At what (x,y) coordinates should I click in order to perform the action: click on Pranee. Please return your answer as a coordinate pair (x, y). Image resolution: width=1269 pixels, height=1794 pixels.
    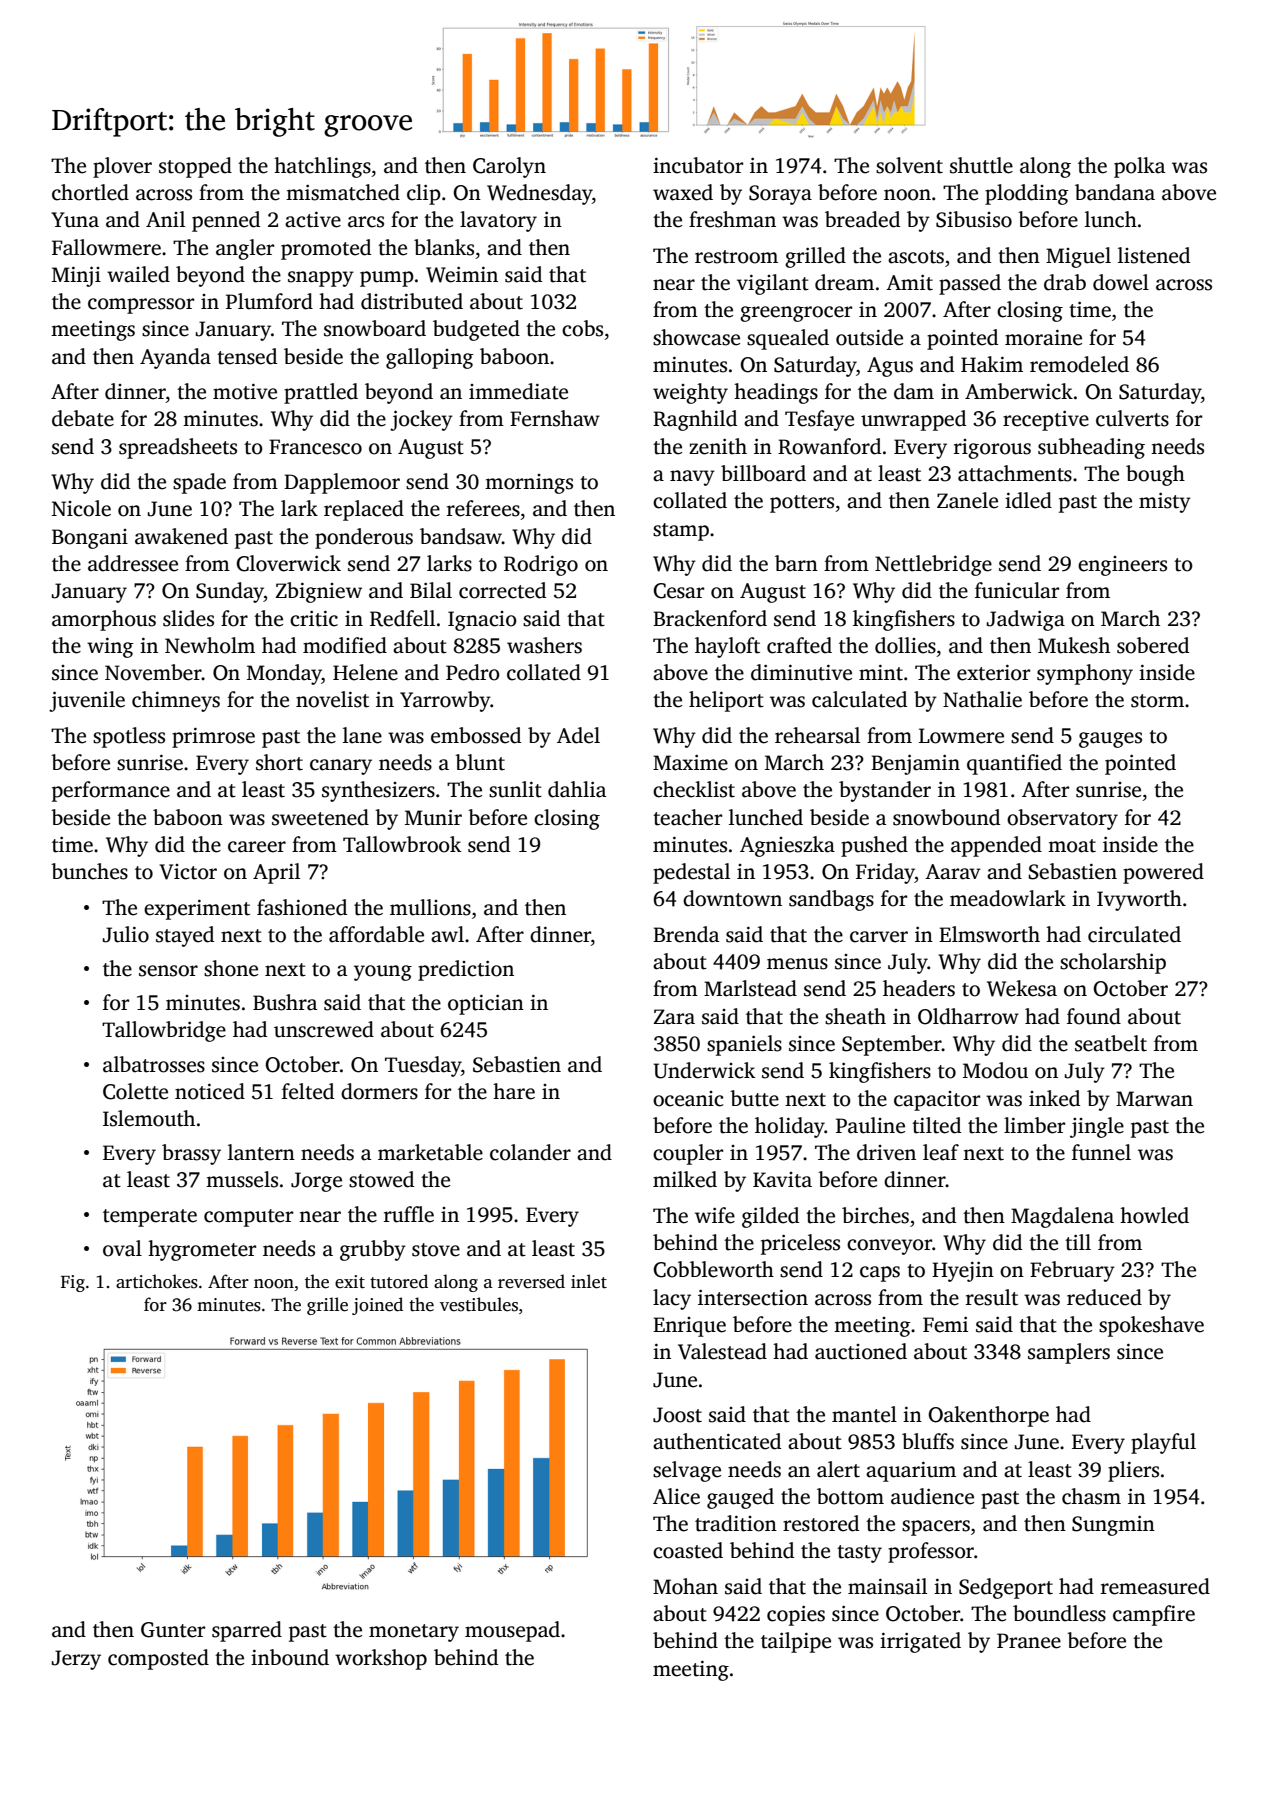
    Looking at the image, I should click on (1029, 1641).
